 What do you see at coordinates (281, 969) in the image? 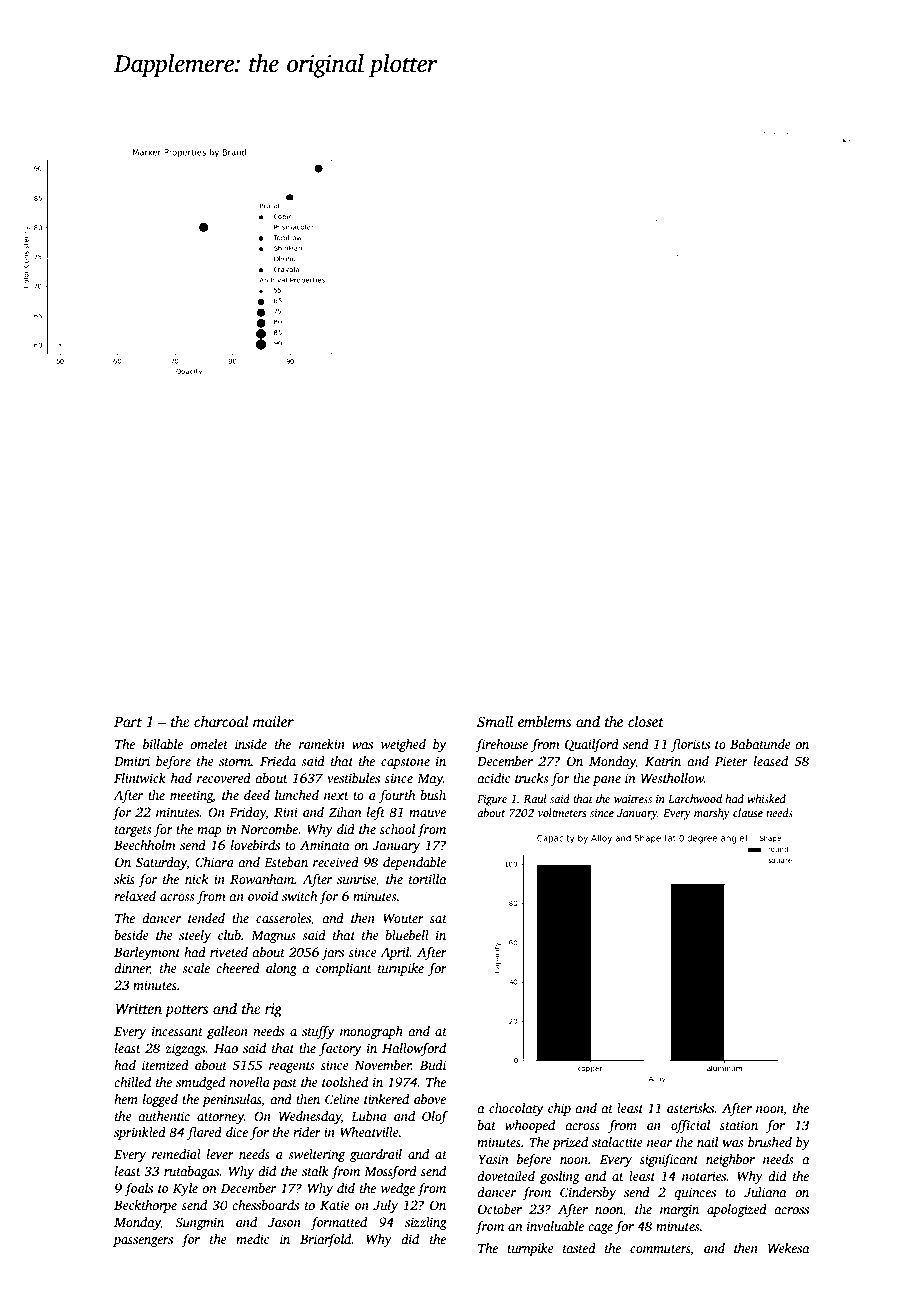
I see `along` at bounding box center [281, 969].
